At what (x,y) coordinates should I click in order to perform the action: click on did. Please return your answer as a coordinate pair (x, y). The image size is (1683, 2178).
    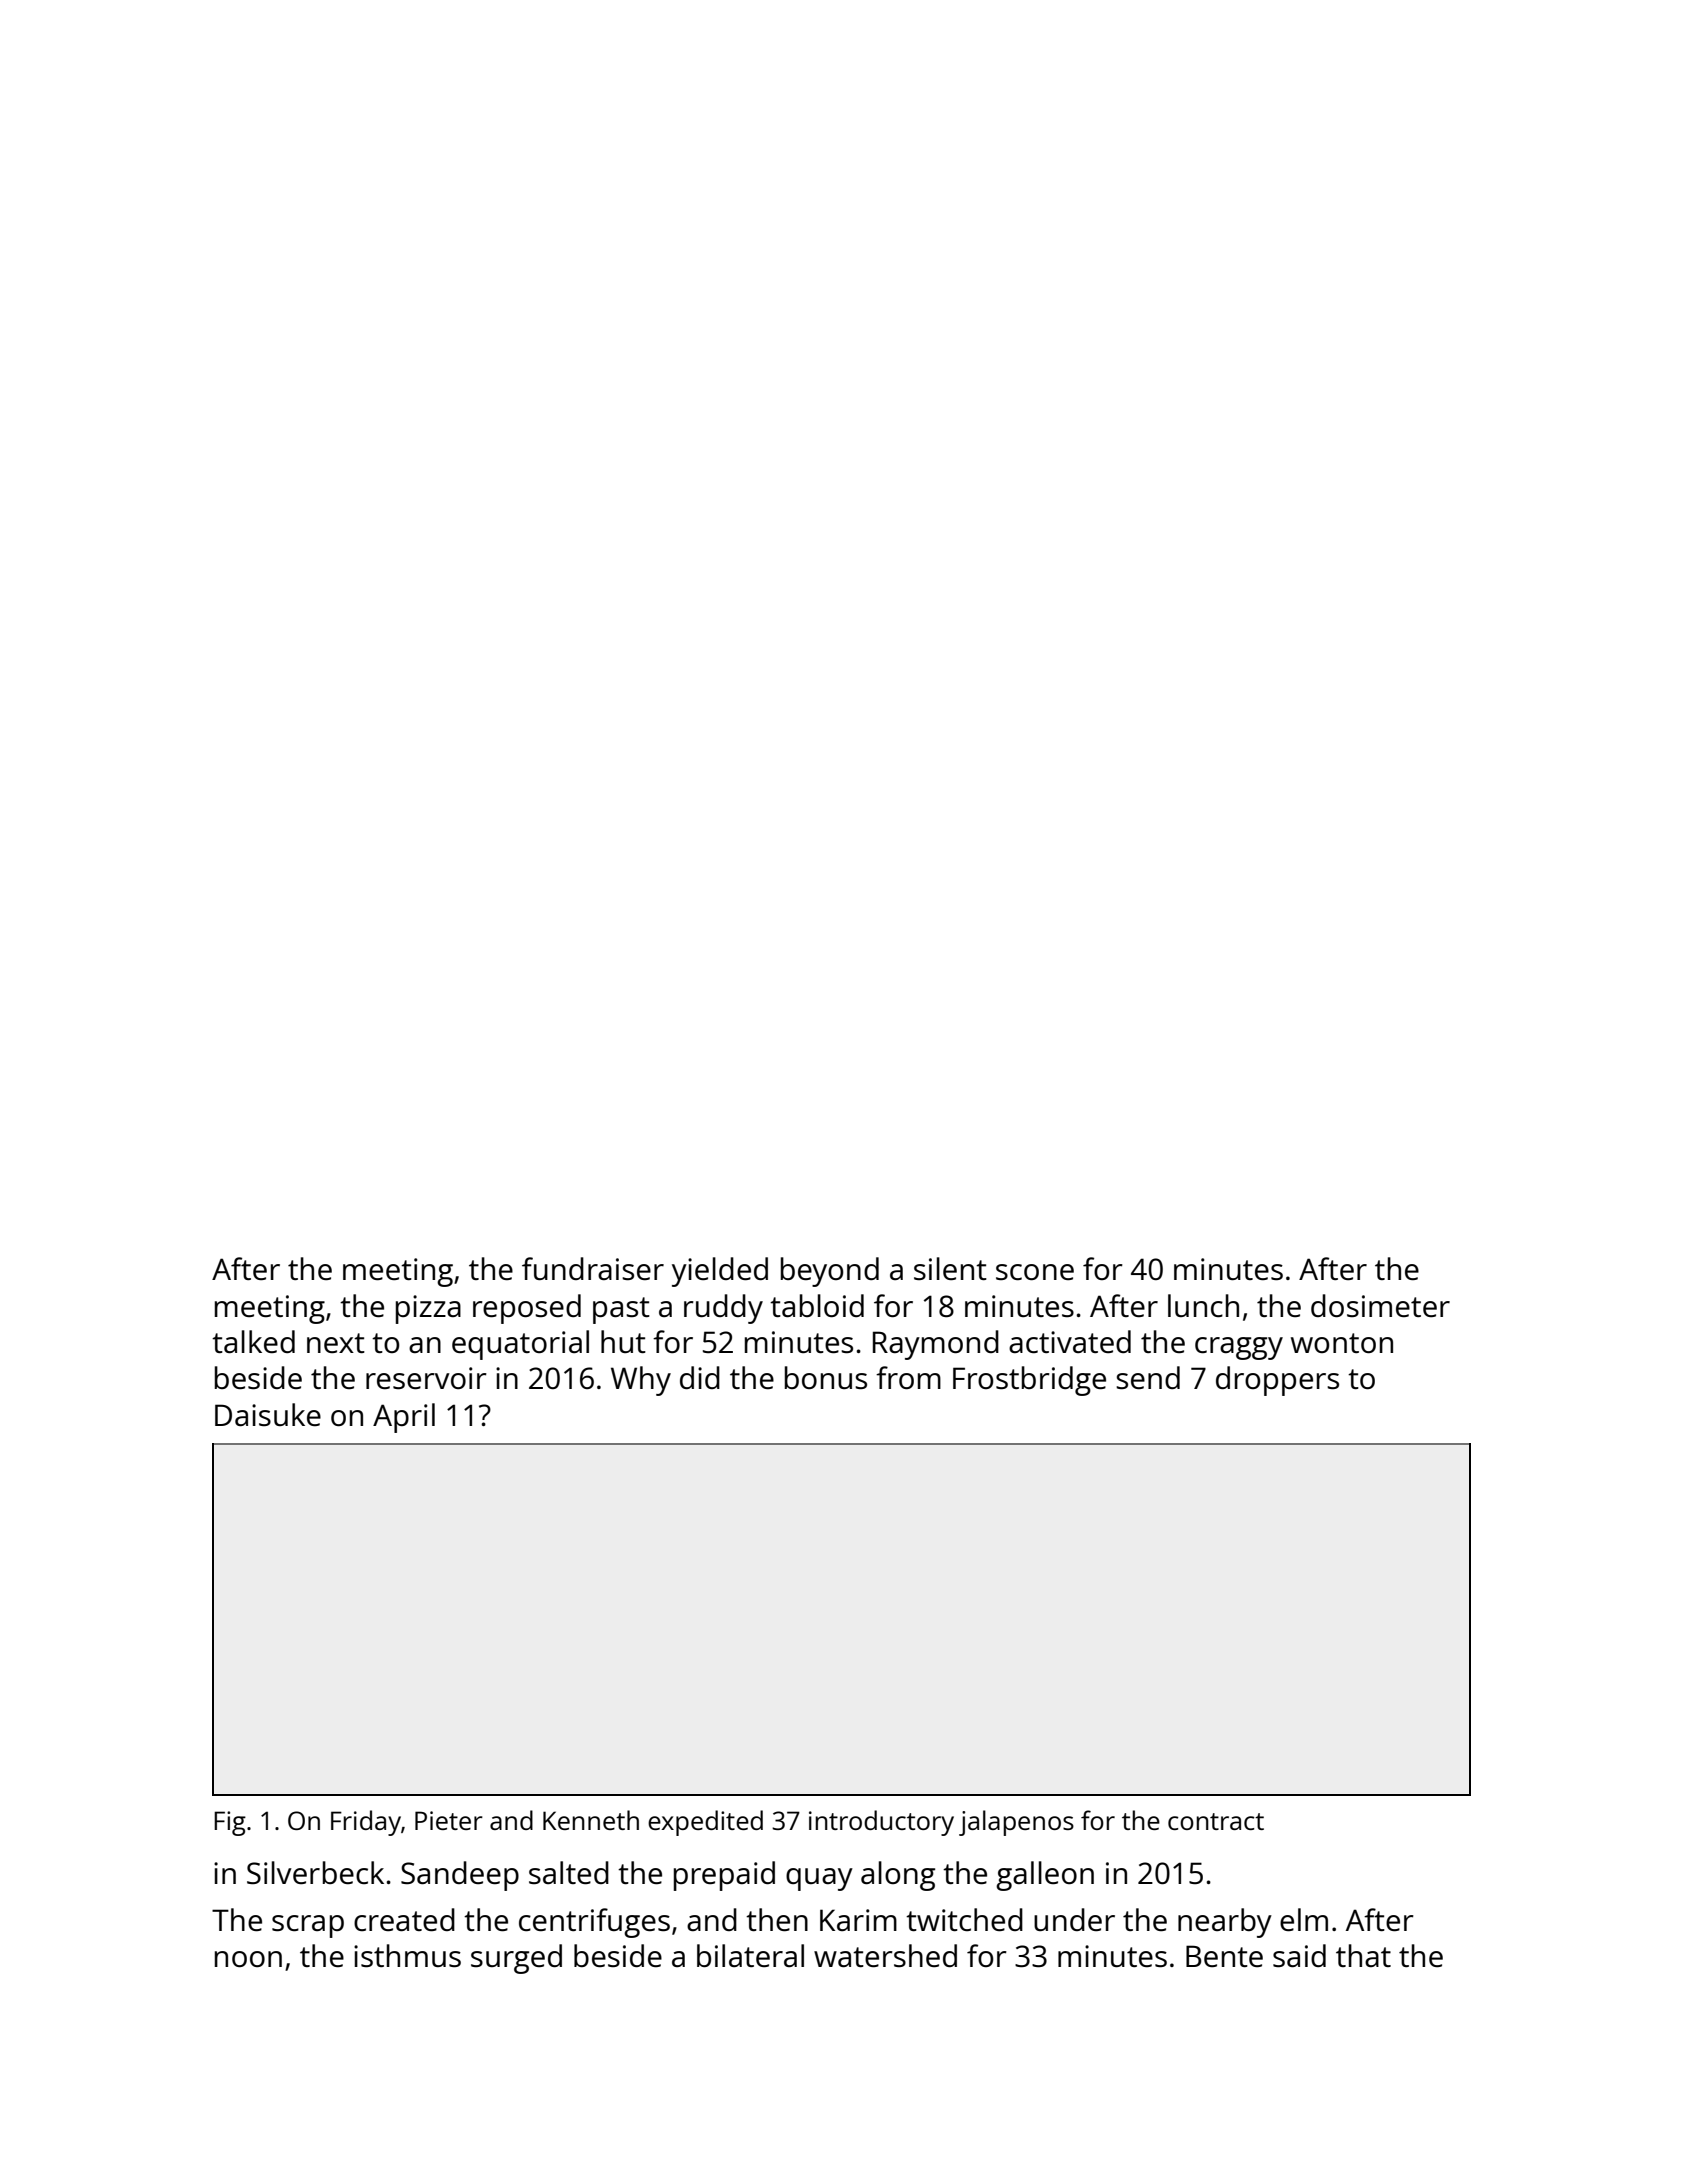
    Looking at the image, I should click on (700, 1377).
